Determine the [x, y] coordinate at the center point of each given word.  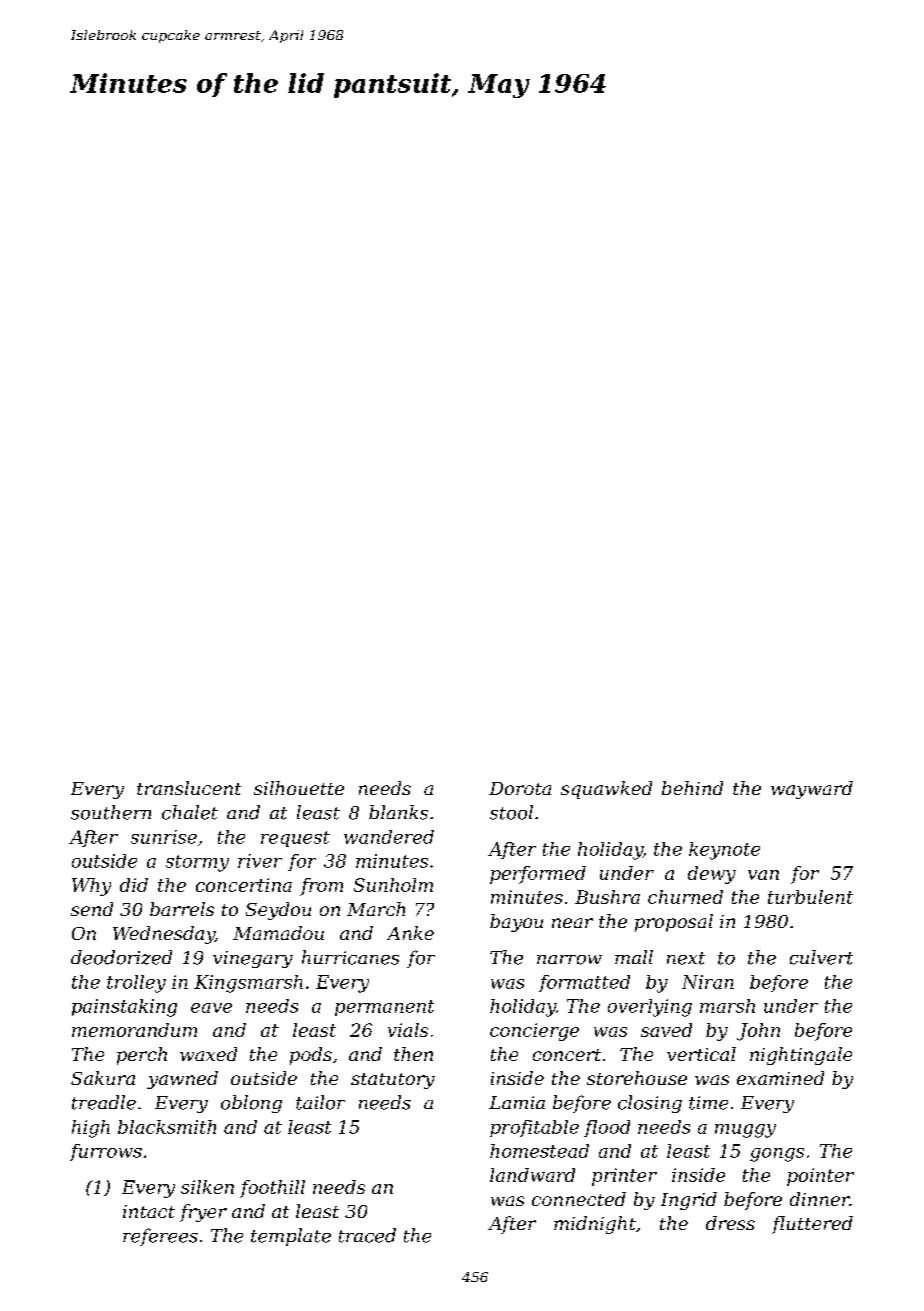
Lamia [517, 1102]
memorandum [134, 1030]
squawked [606, 790]
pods [311, 1056]
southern [111, 812]
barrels [182, 909]
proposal [674, 923]
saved [666, 1030]
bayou [516, 923]
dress [730, 1223]
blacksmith [167, 1127]
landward [532, 1175]
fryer [203, 1213]
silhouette [299, 788]
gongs [777, 1155]
